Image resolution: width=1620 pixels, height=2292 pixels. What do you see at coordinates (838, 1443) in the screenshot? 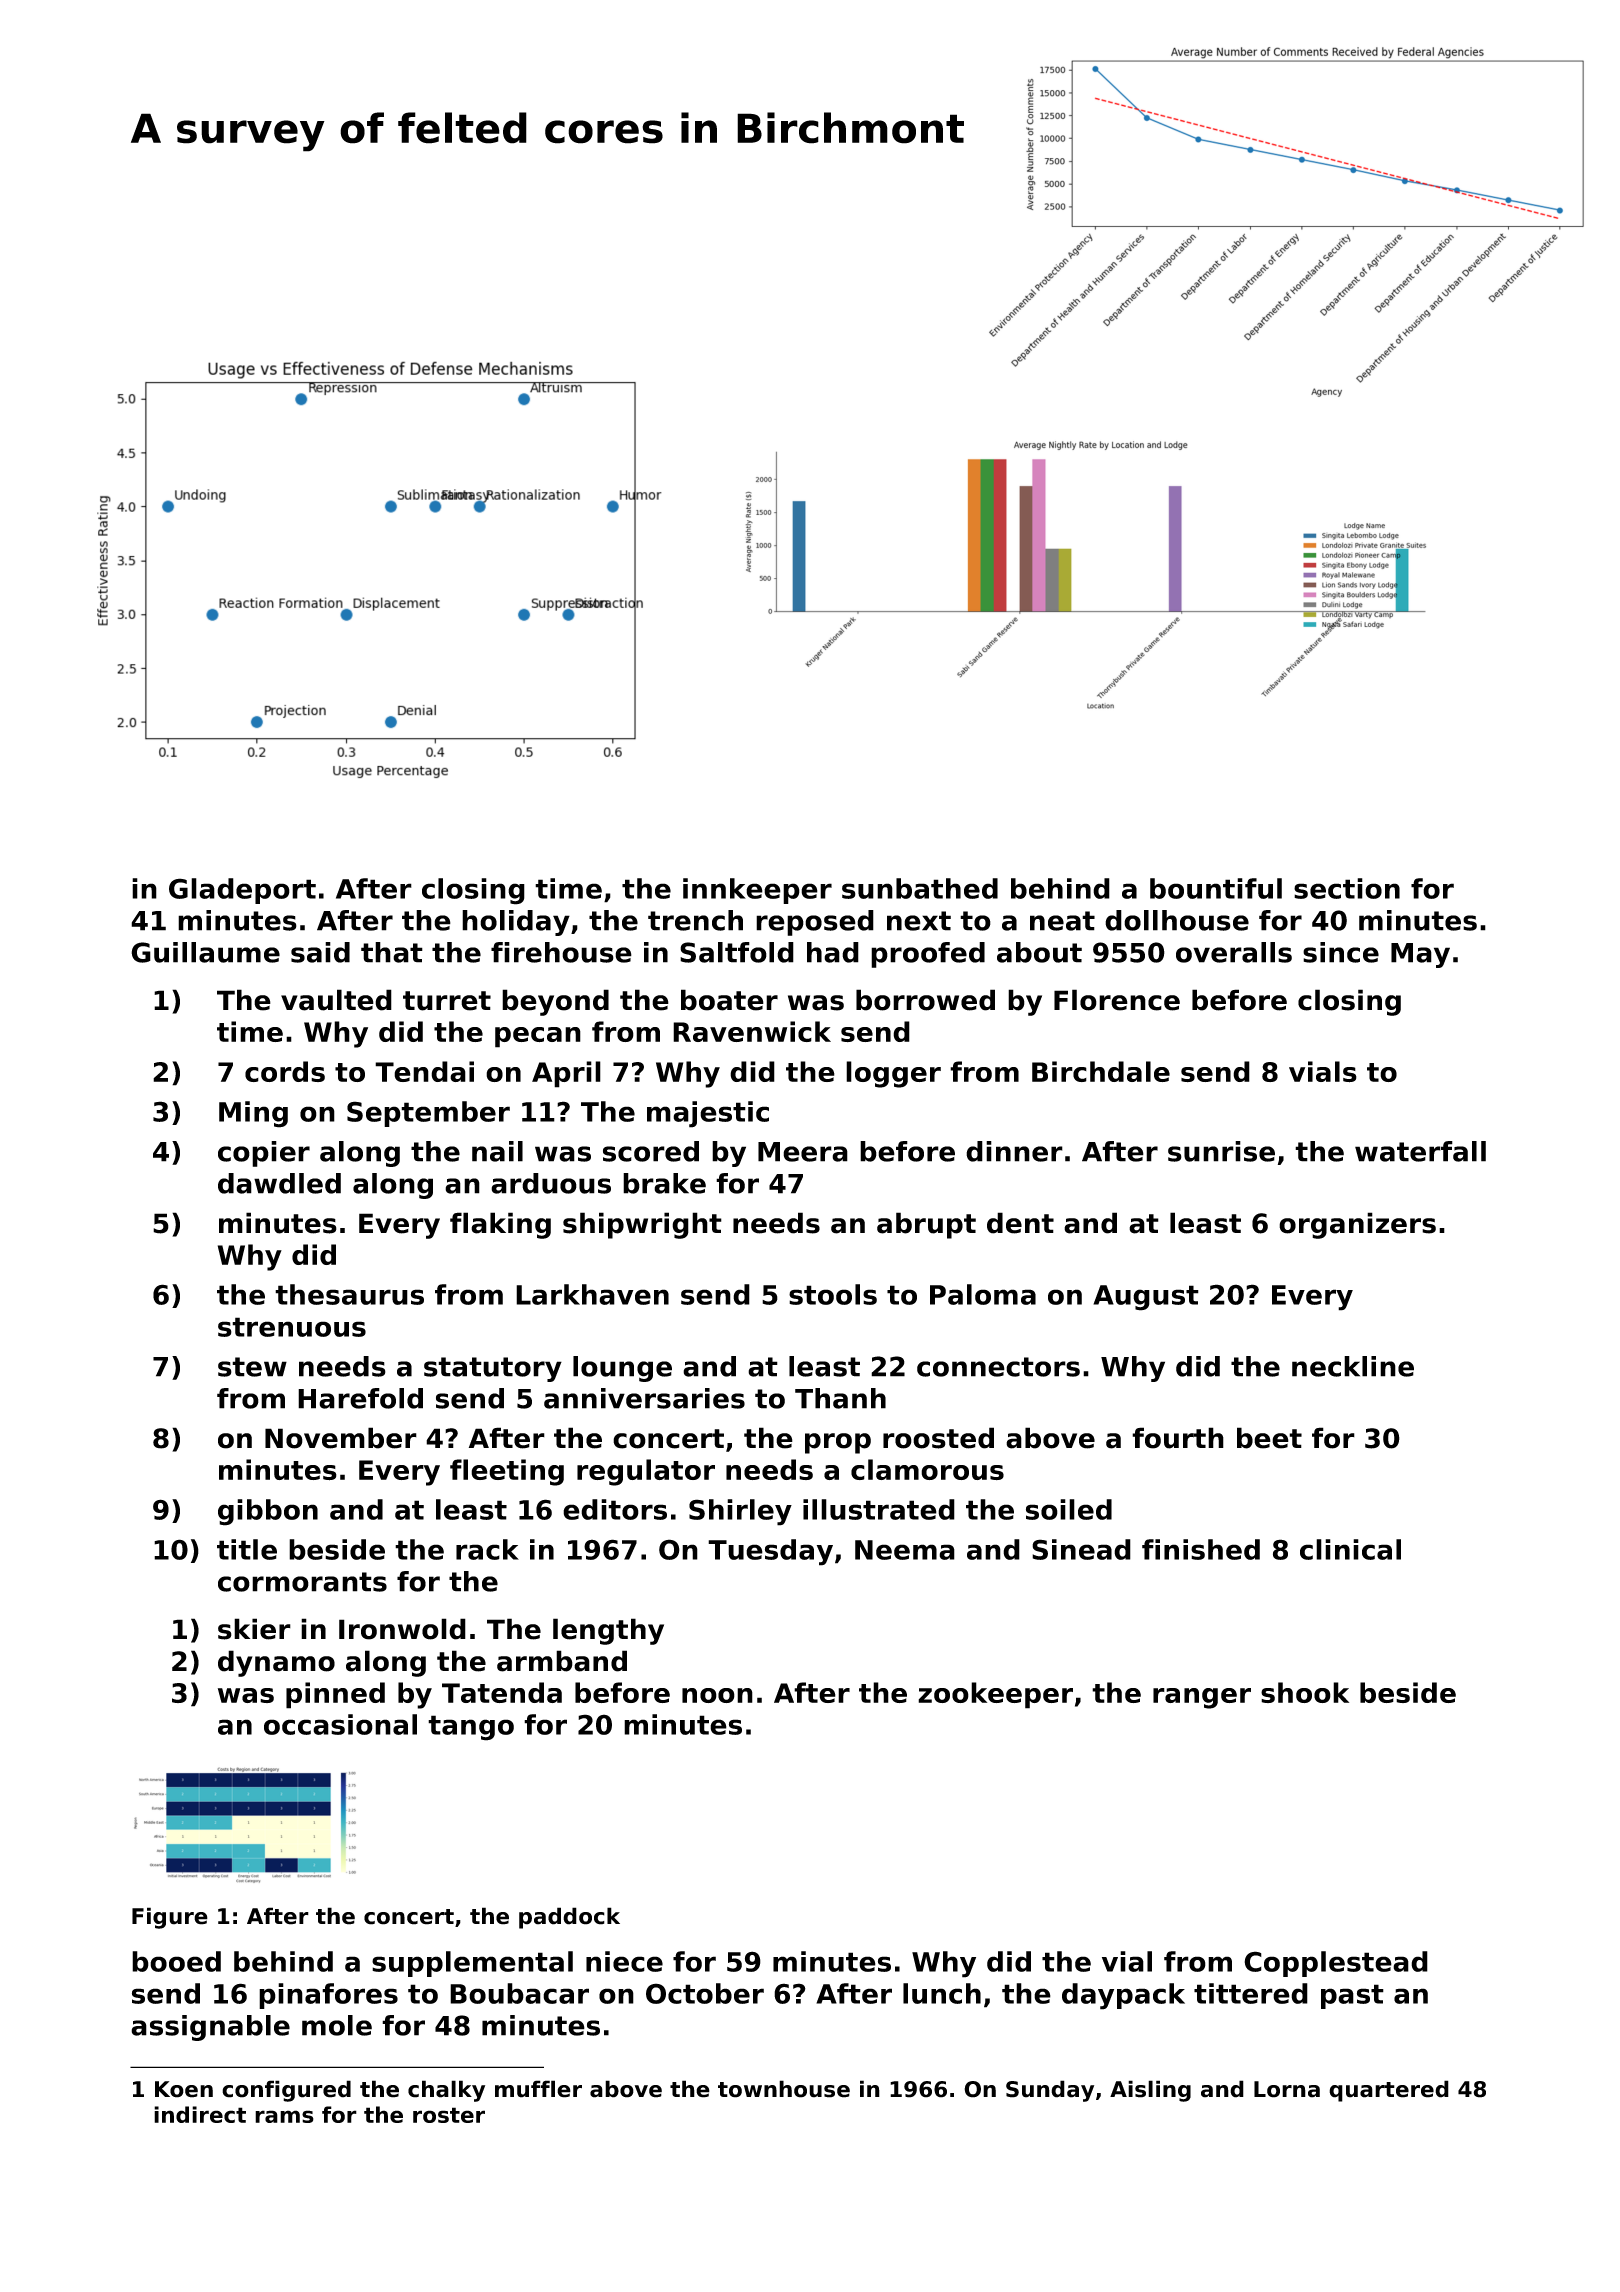
I see `prop` at bounding box center [838, 1443].
